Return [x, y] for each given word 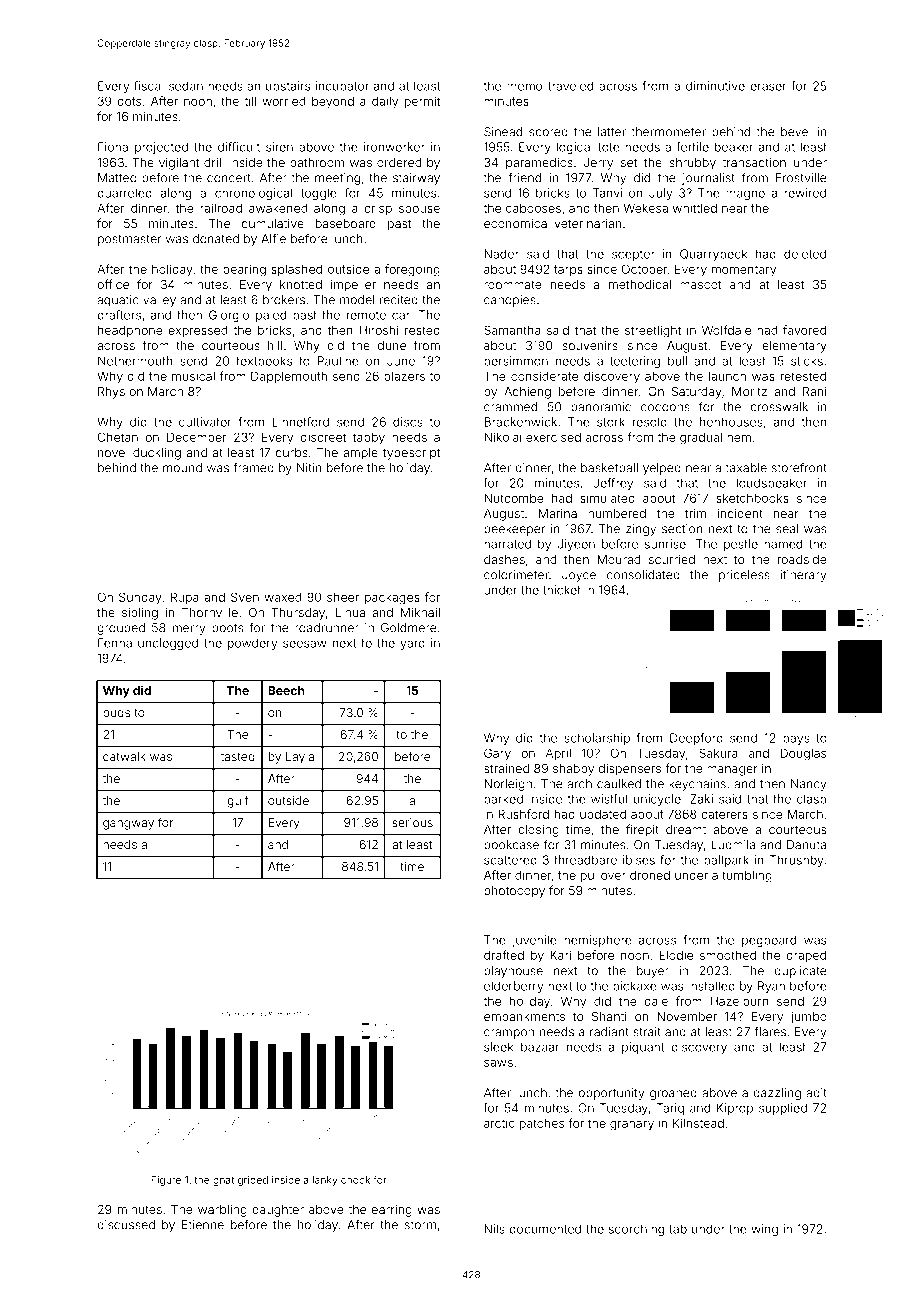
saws [498, 1063]
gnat [223, 1181]
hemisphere [598, 941]
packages [392, 599]
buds [116, 712]
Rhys [111, 393]
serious [412, 822]
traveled [570, 86]
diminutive [715, 86]
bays [796, 739]
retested [803, 376]
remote [366, 315]
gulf [237, 801]
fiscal [149, 86]
